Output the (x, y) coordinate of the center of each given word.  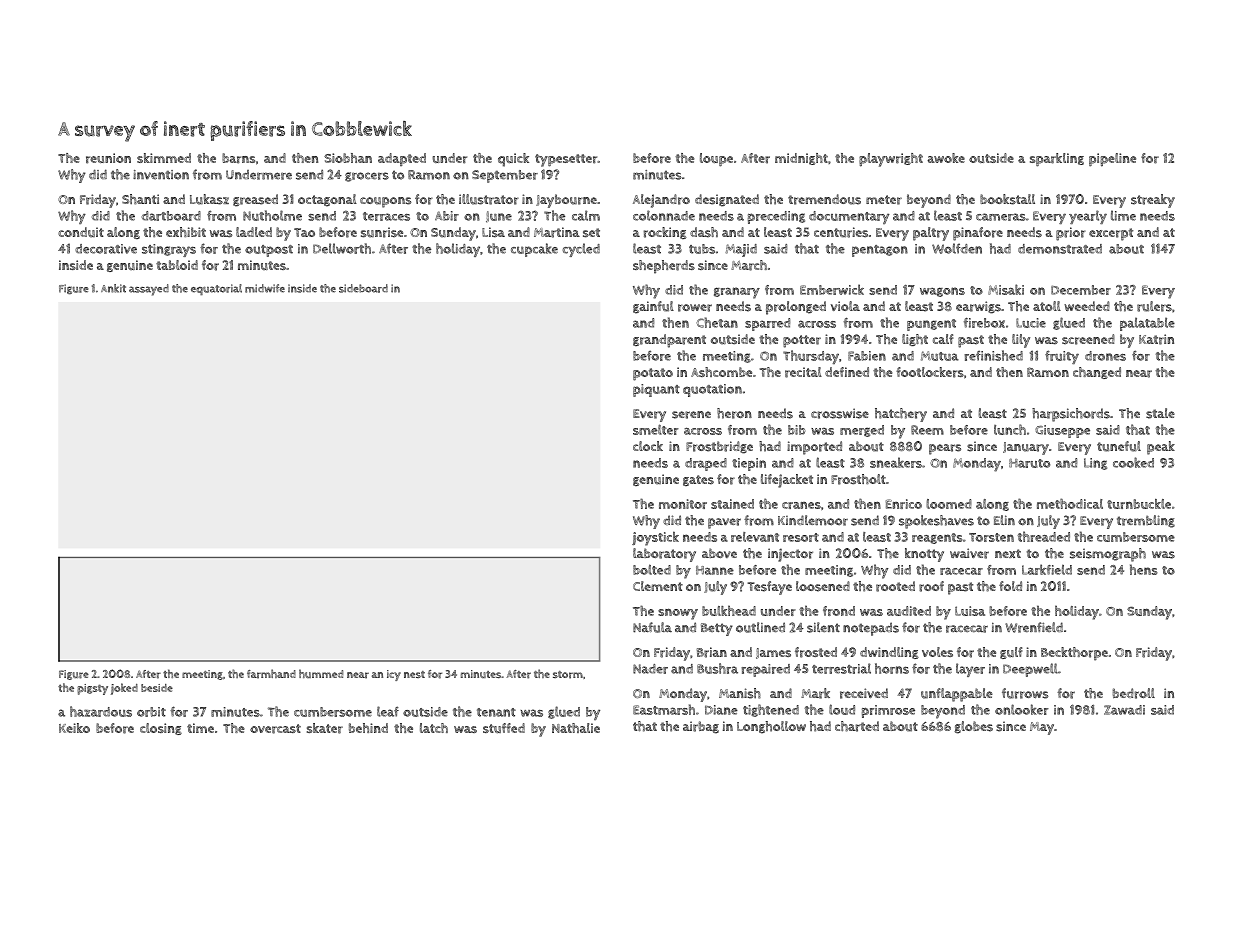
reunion (108, 158)
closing (161, 729)
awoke (946, 158)
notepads (871, 629)
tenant (496, 712)
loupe (716, 160)
